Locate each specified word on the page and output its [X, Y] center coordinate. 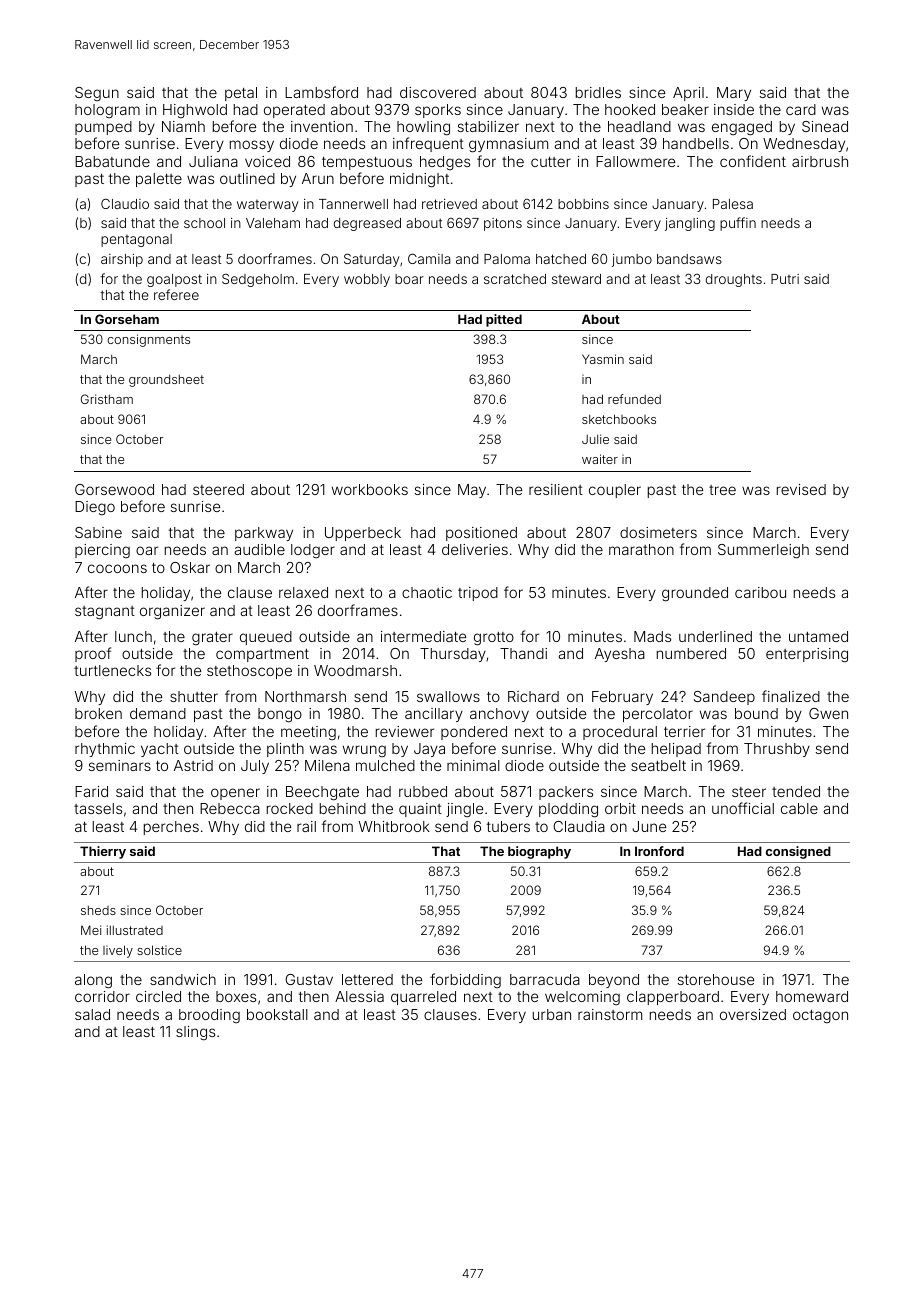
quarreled [423, 998]
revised [801, 489]
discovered [438, 92]
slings [195, 1033]
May [472, 491]
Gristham [107, 399]
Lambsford [321, 92]
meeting [308, 733]
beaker [685, 109]
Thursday [453, 655]
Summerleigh [763, 551]
